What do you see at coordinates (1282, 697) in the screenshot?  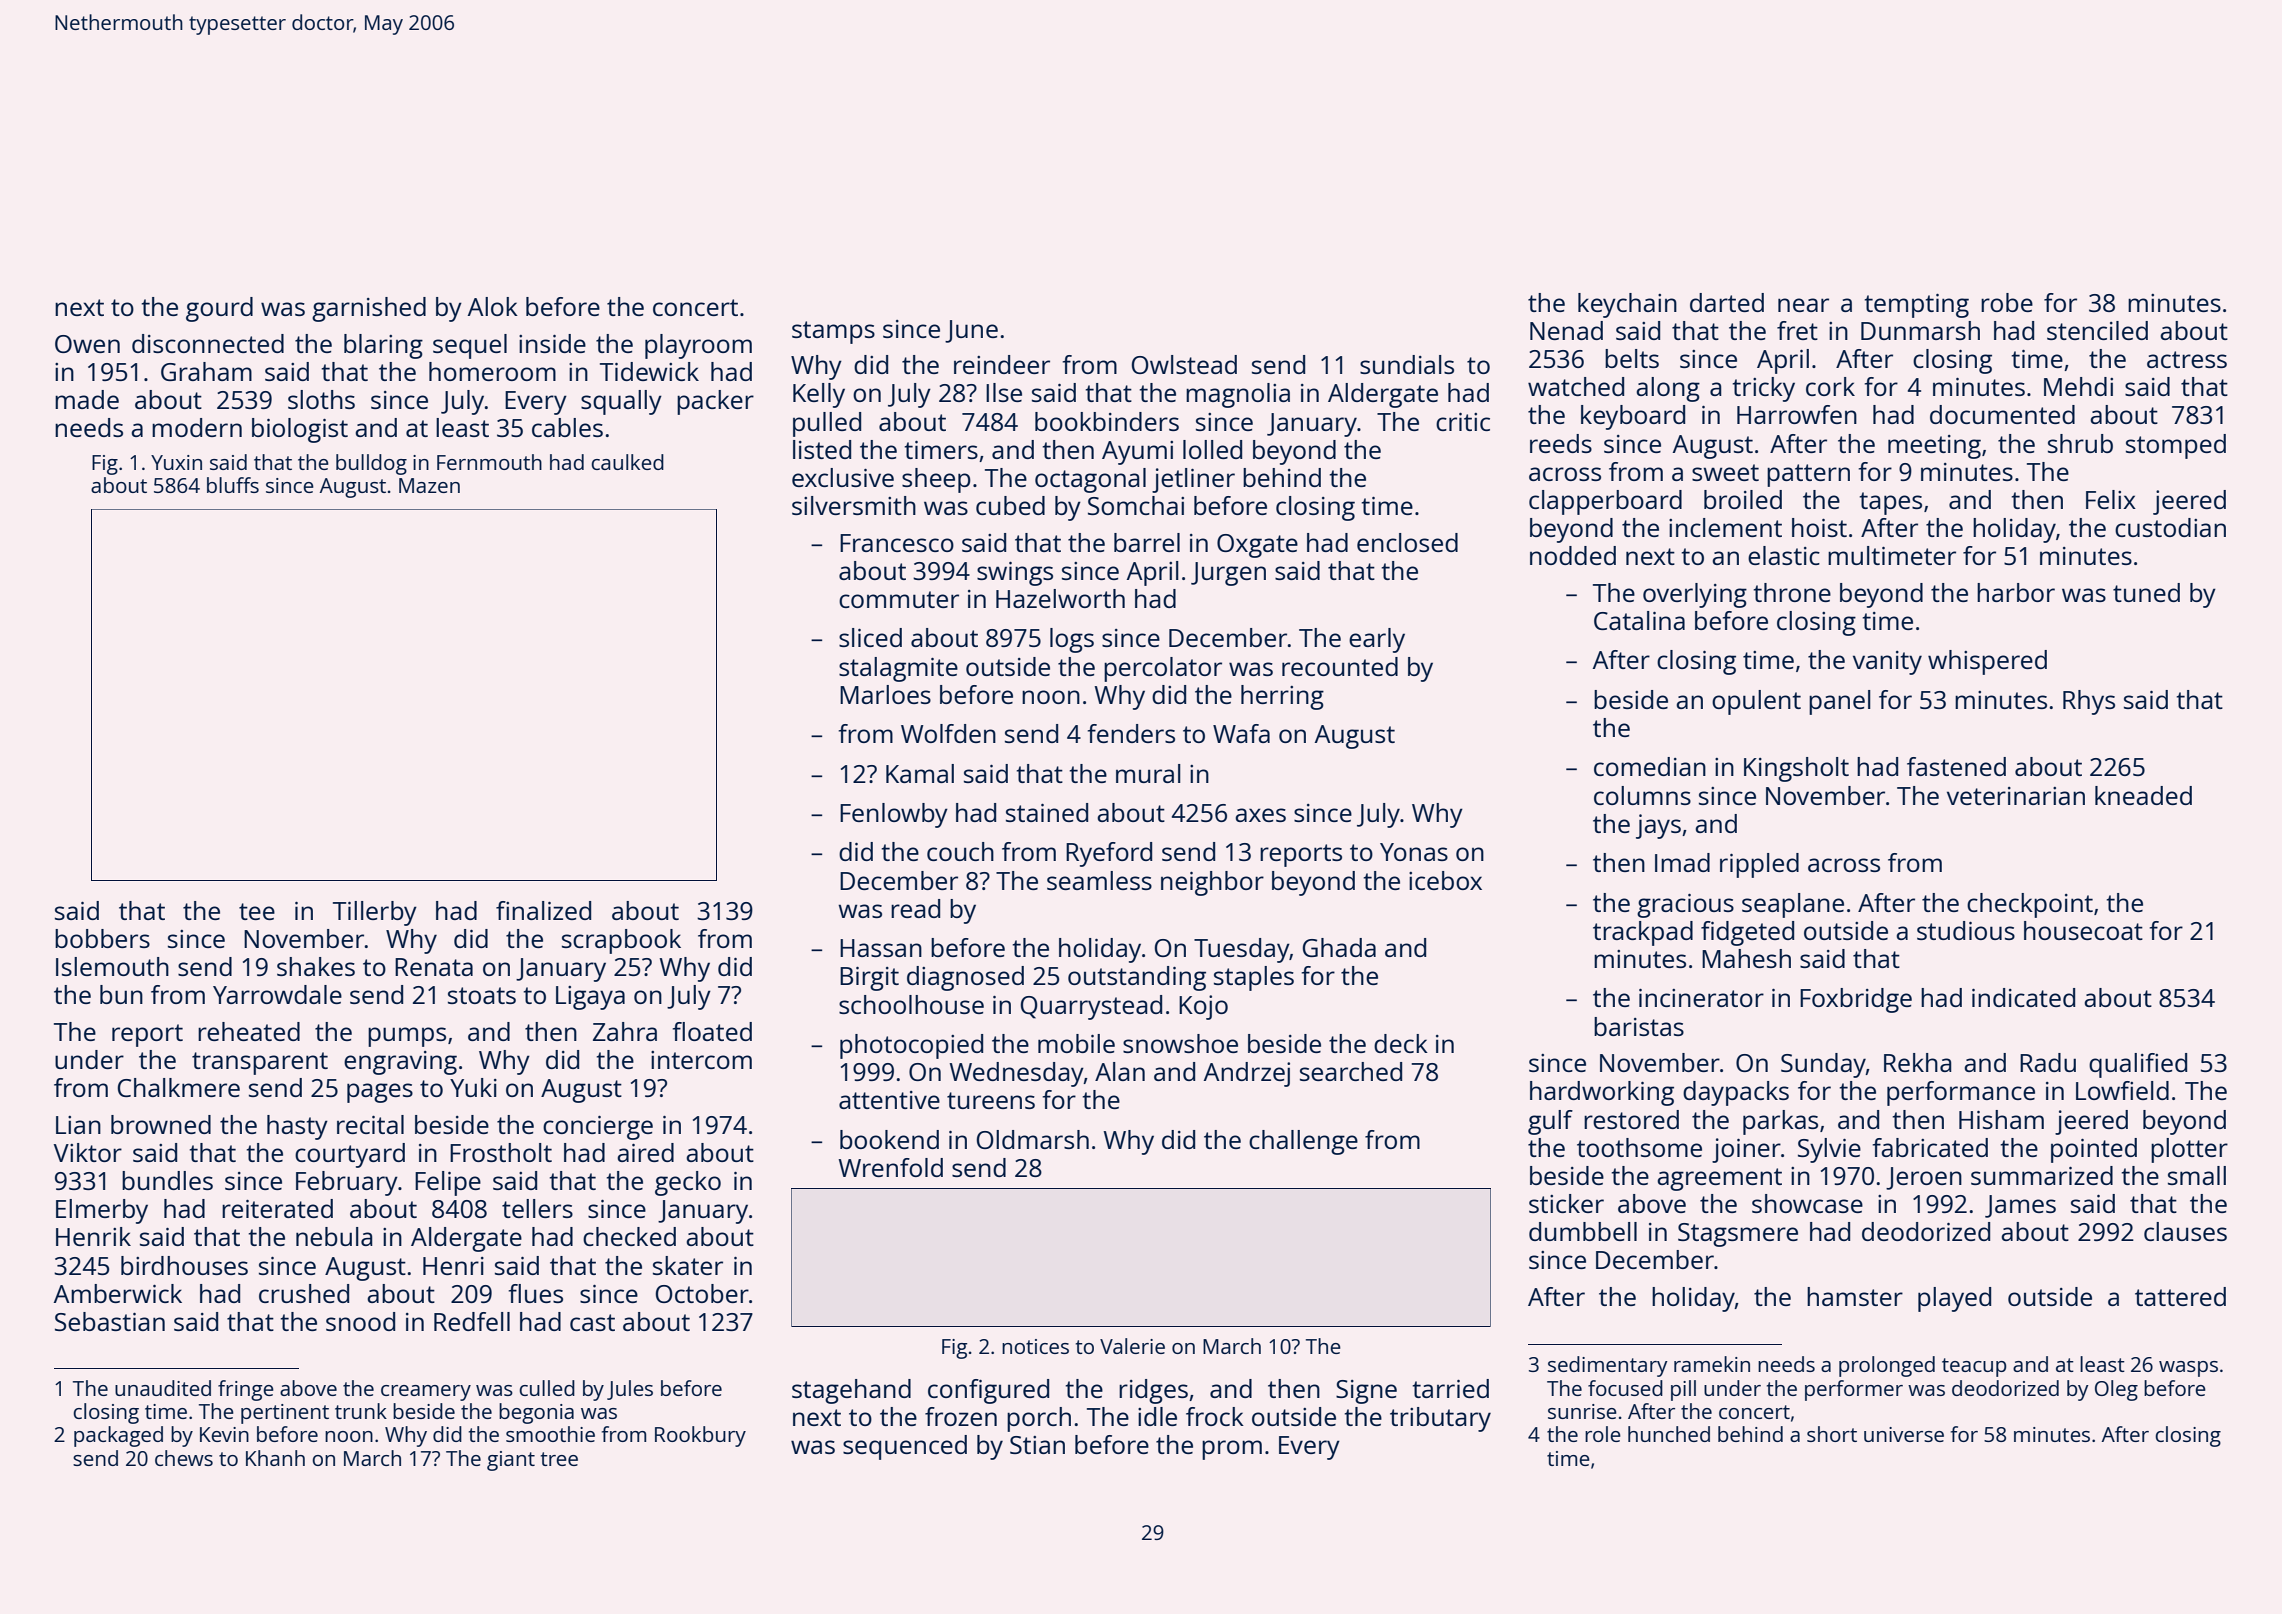 I see `herring` at bounding box center [1282, 697].
